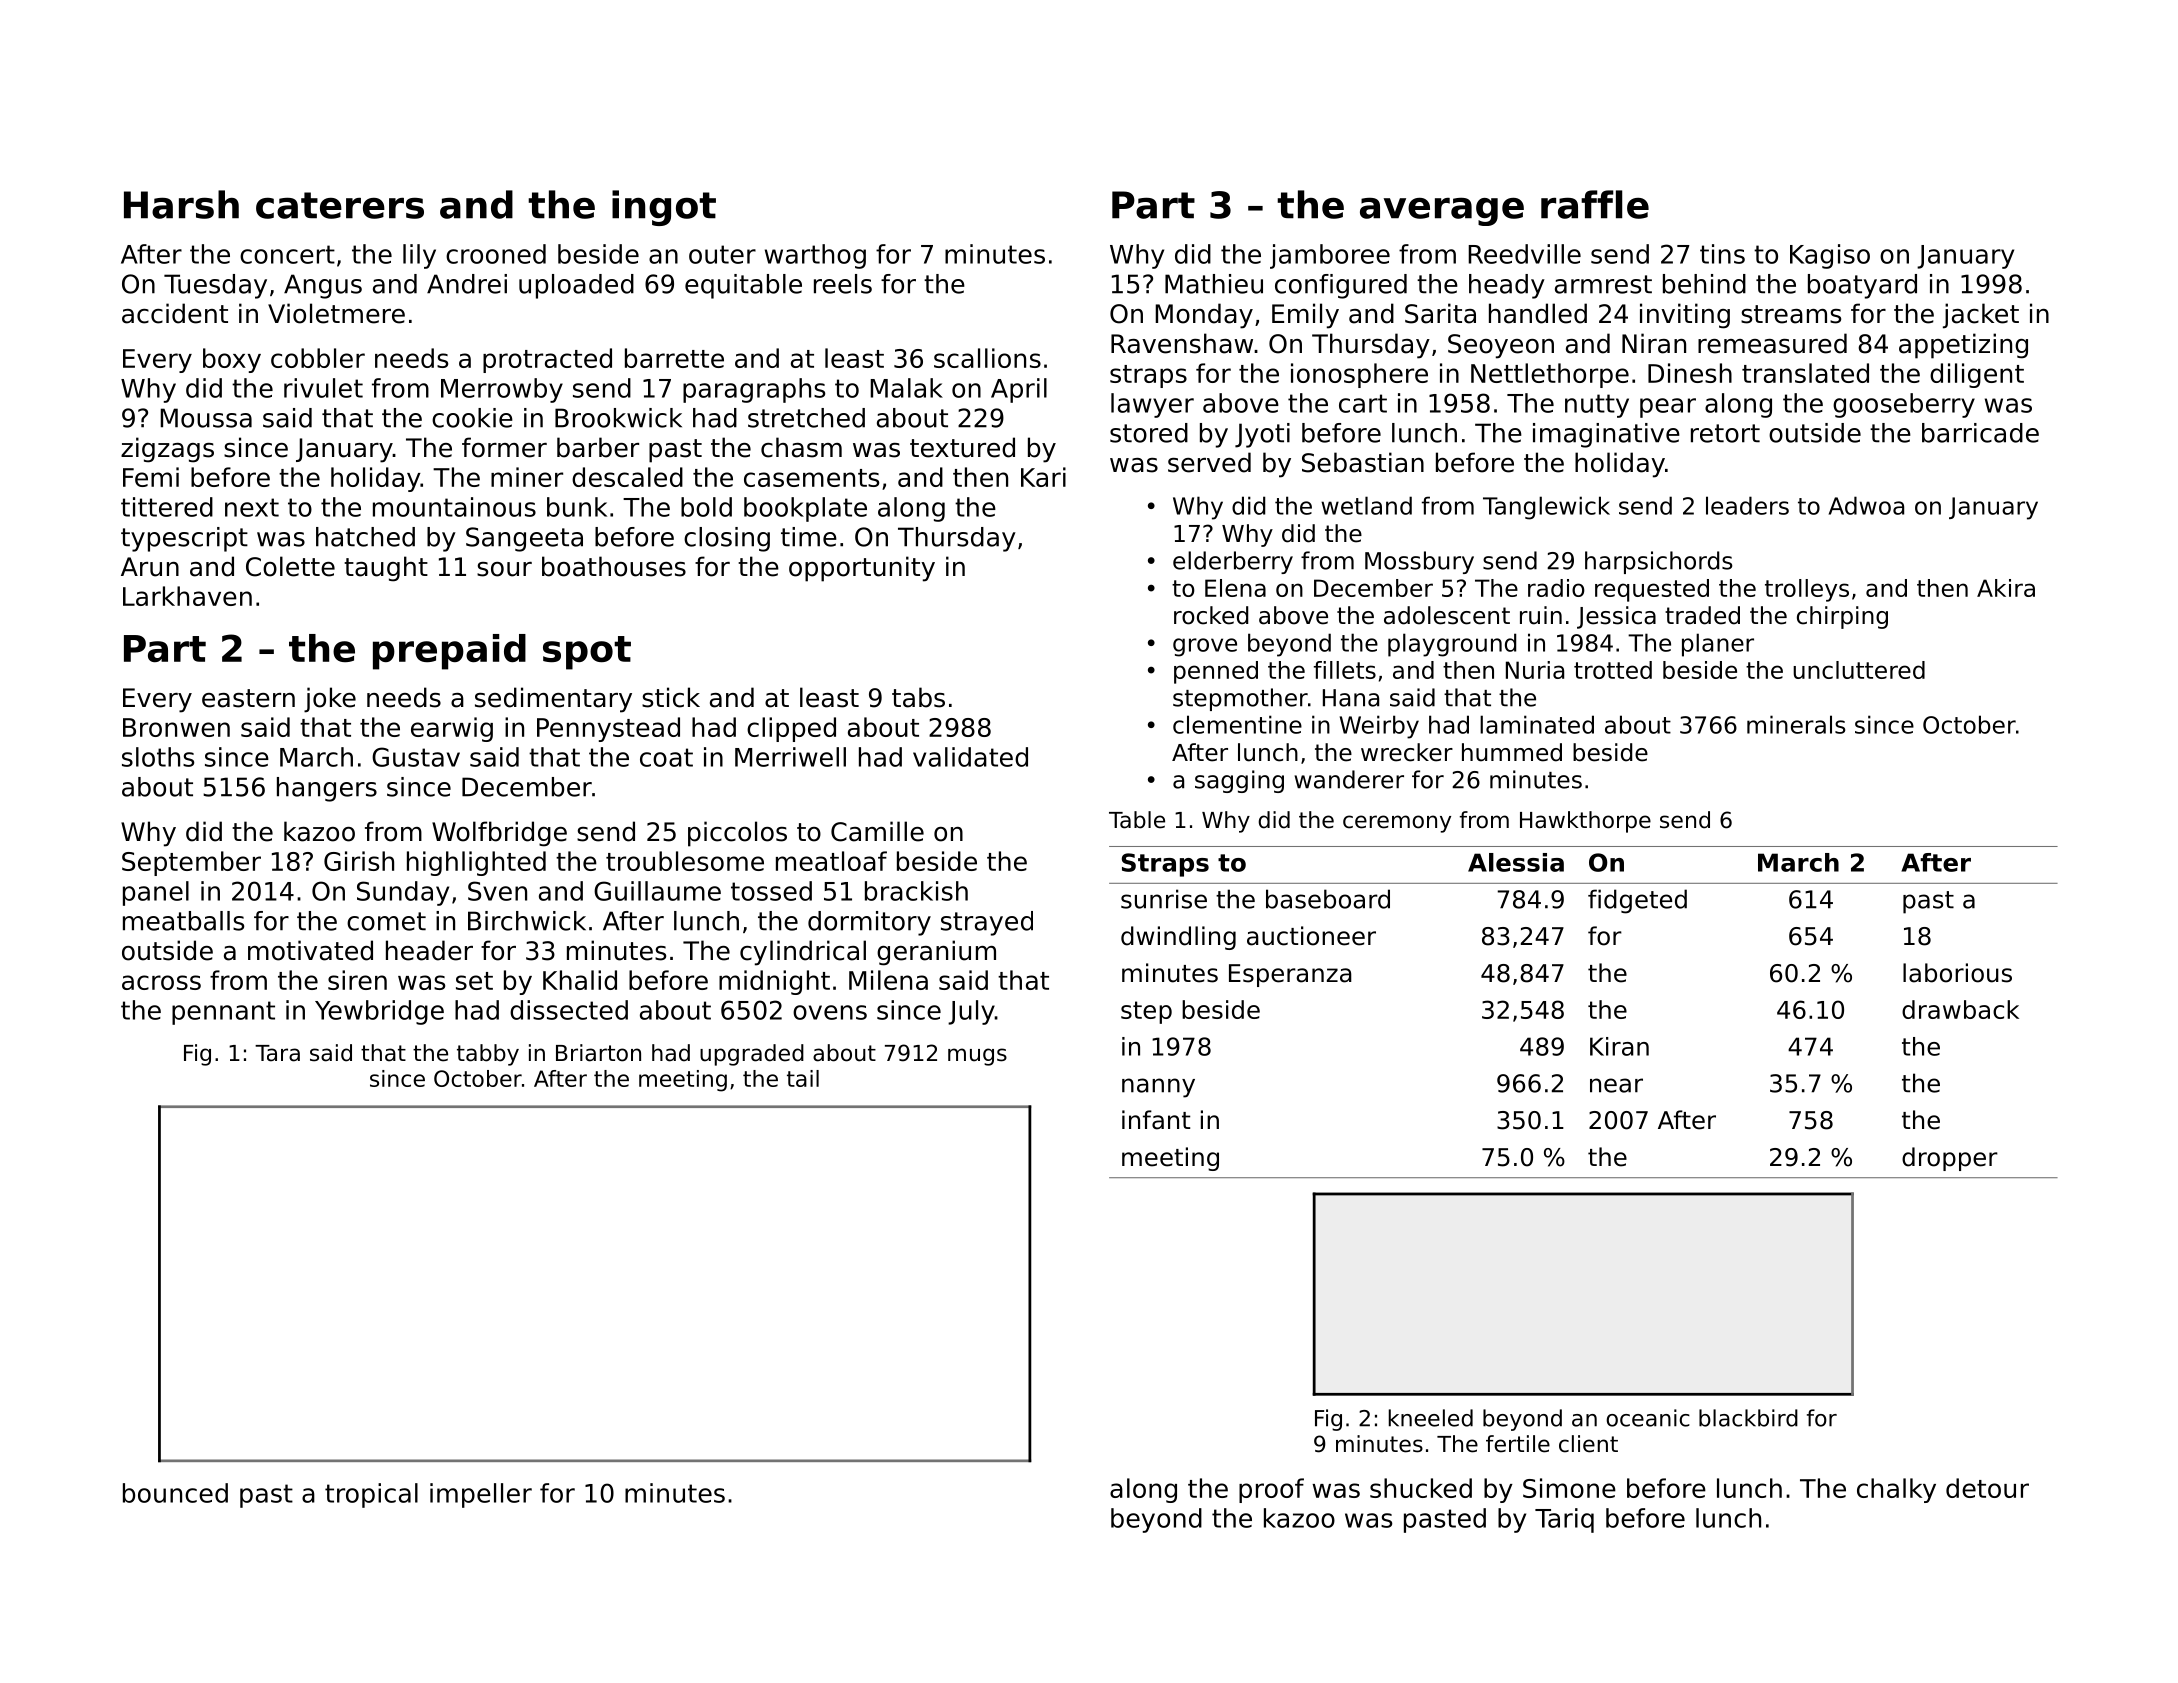 The height and width of the document is (1683, 2178). I want to click on Larkhaven, so click(187, 596).
